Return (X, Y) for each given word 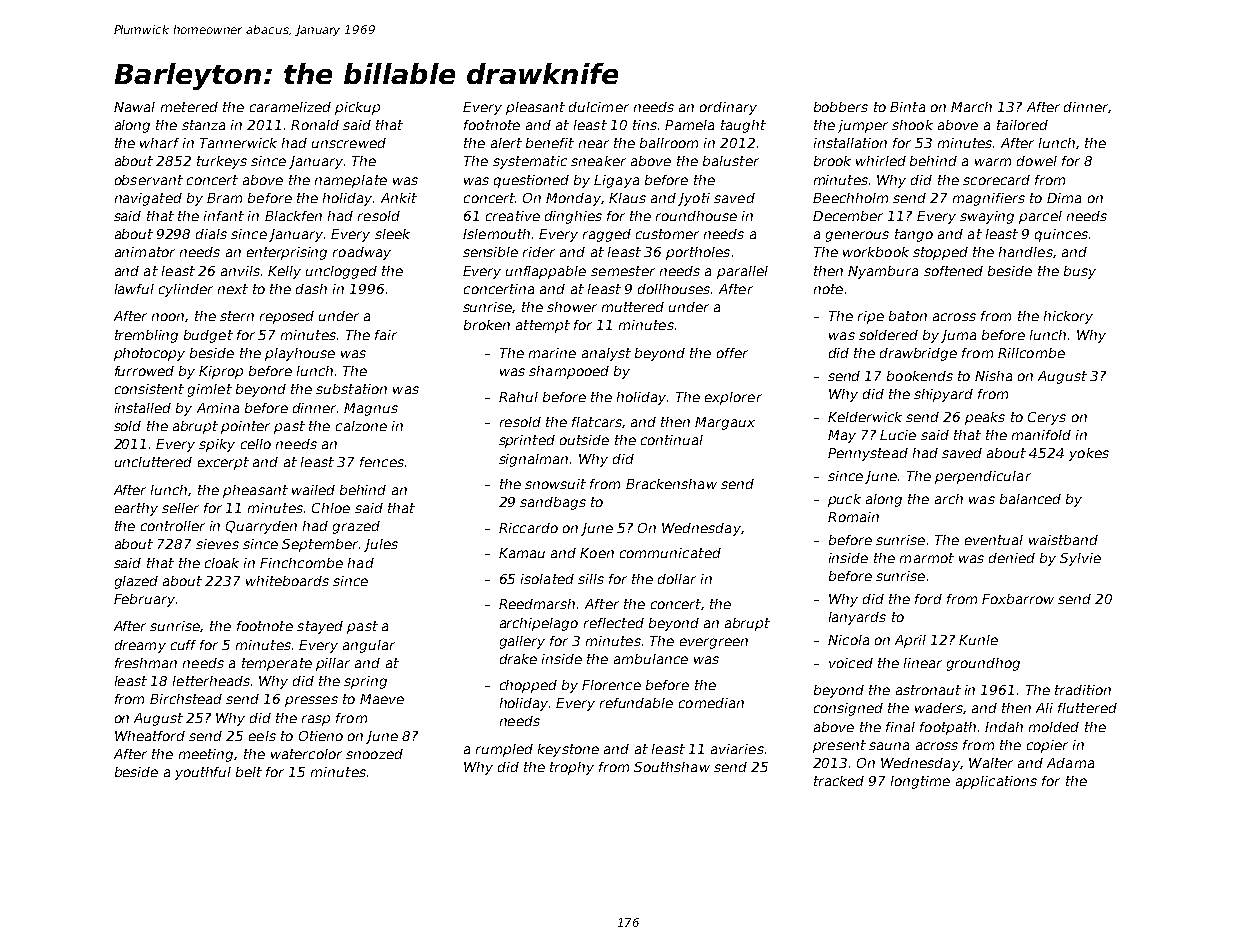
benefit (550, 143)
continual (672, 440)
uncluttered (153, 462)
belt (249, 772)
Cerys (1047, 418)
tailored (1022, 125)
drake (518, 659)
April (910, 641)
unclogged (341, 272)
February (144, 600)
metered (189, 107)
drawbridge (918, 354)
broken (487, 325)
